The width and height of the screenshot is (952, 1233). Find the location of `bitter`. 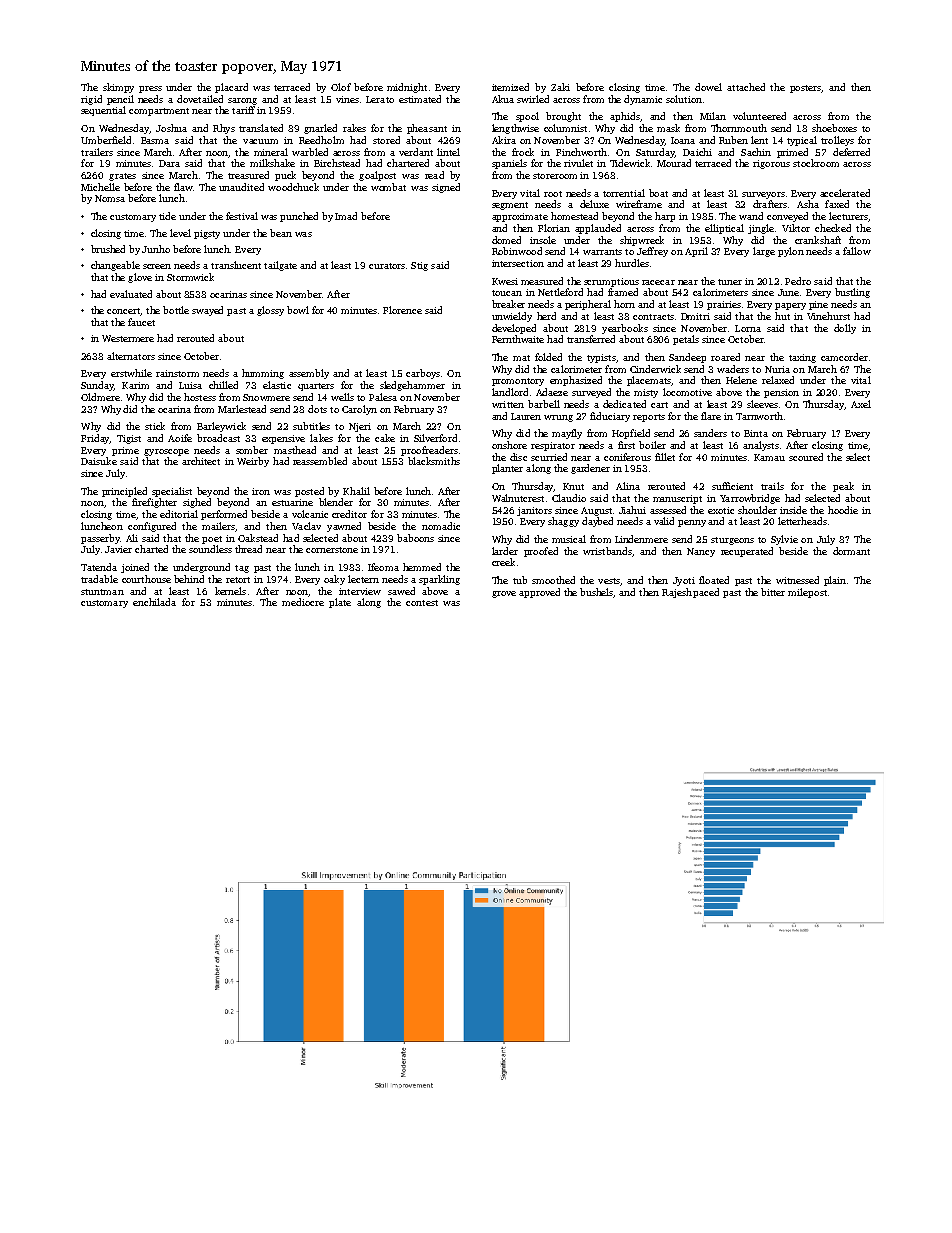

bitter is located at coordinates (773, 592).
